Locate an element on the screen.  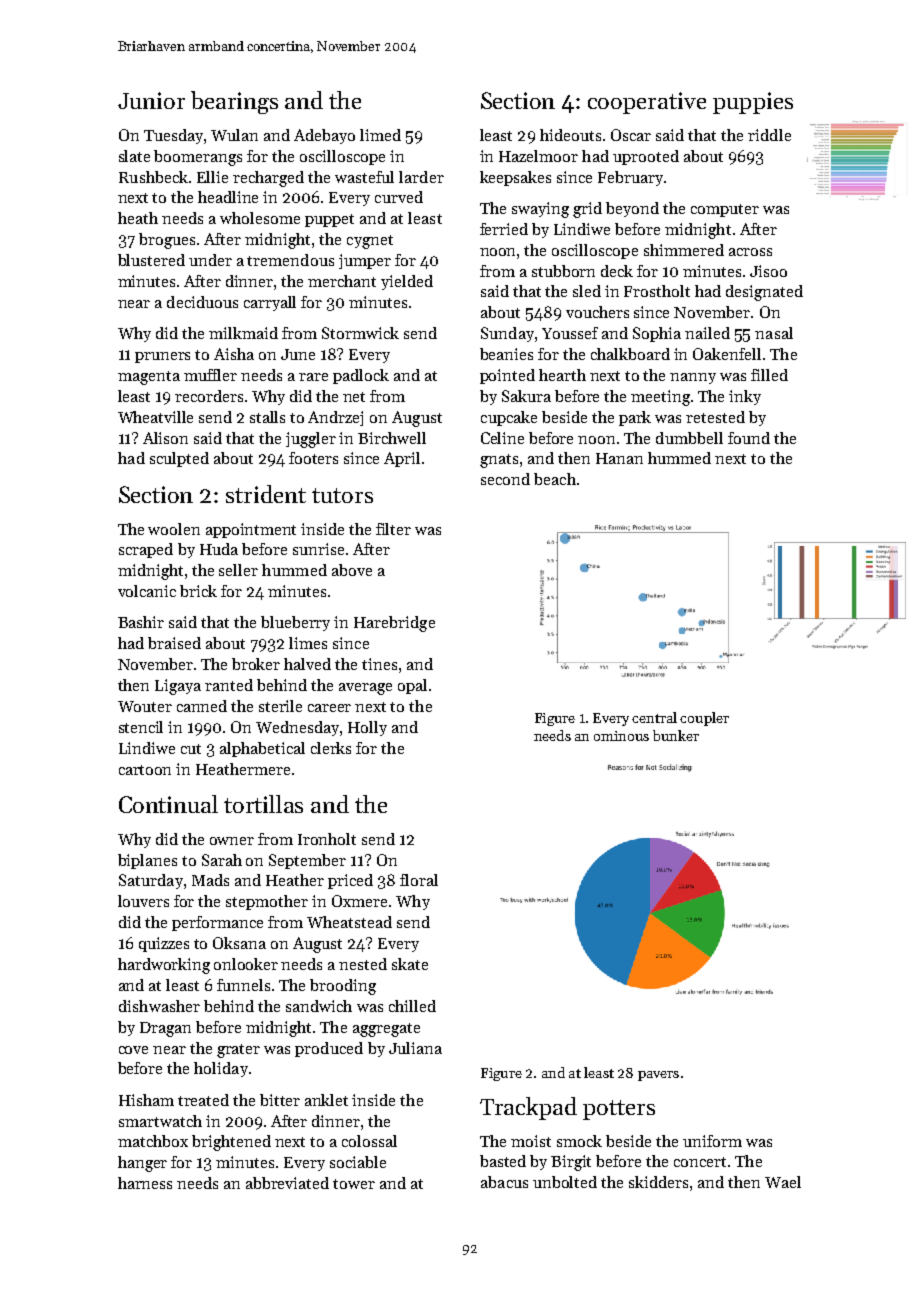
computer is located at coordinates (725, 210).
